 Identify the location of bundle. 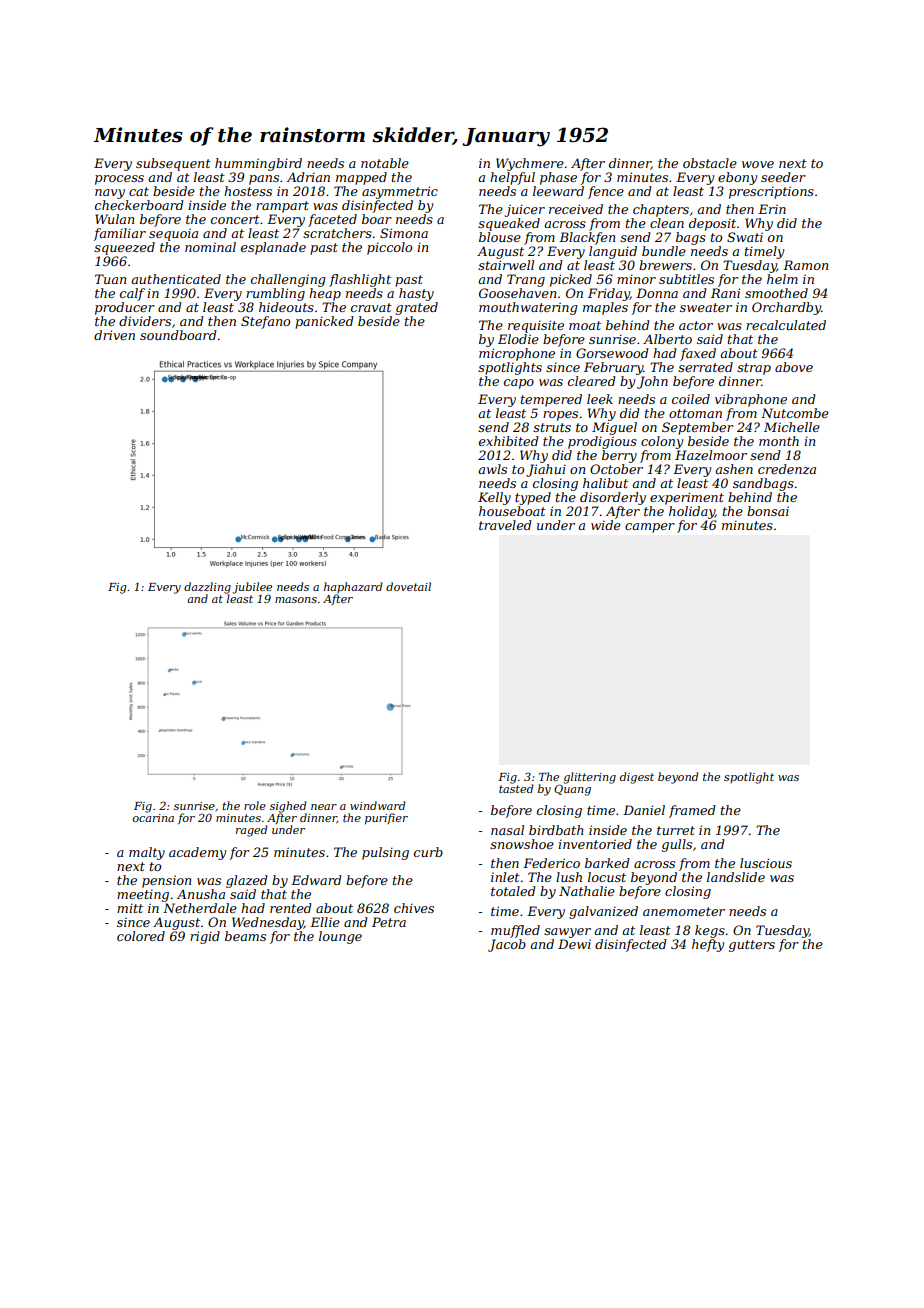
(664, 251).
